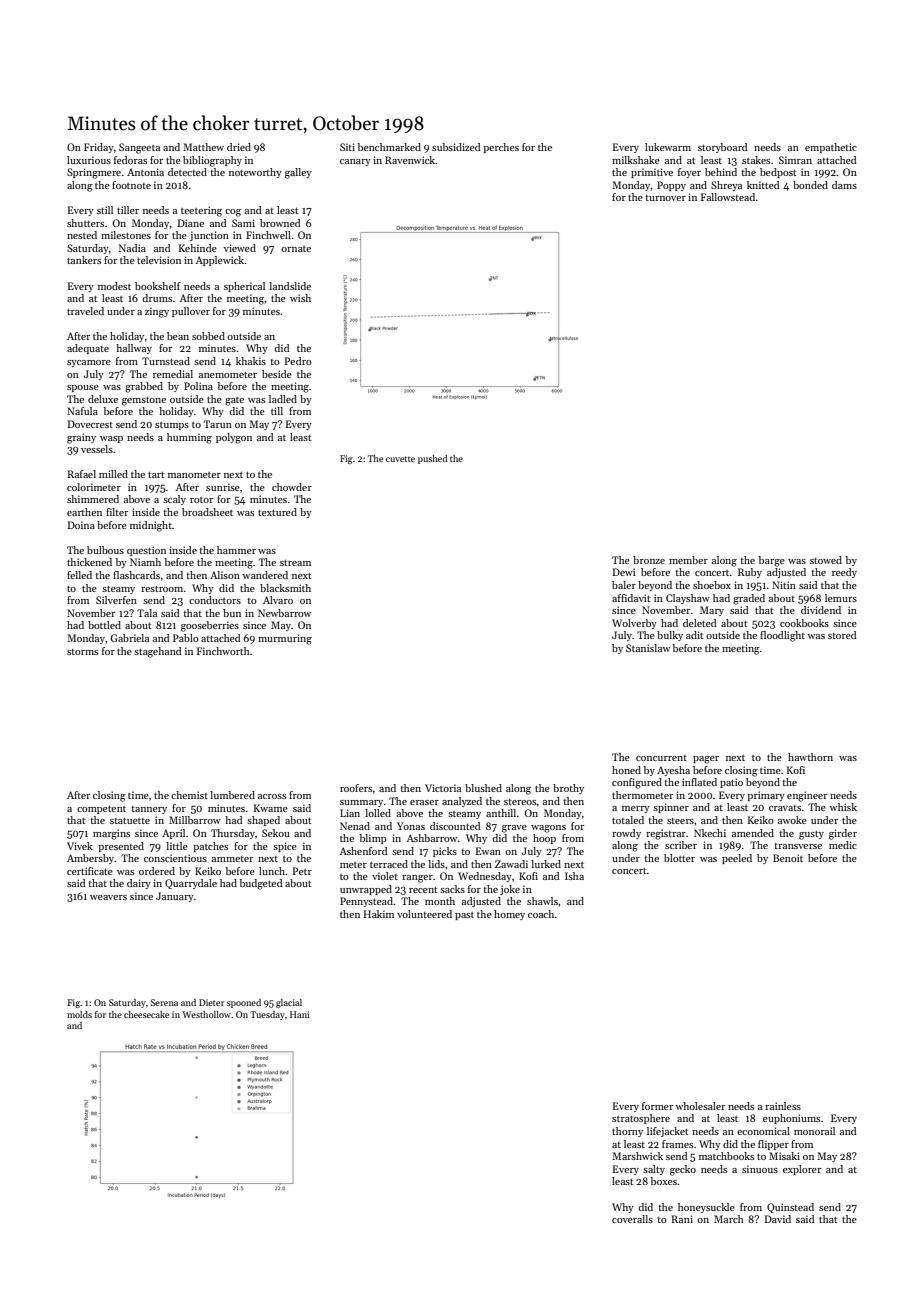 This document has height=1308, width=924. Describe the element at coordinates (300, 1014) in the document. I see `Hani` at that location.
